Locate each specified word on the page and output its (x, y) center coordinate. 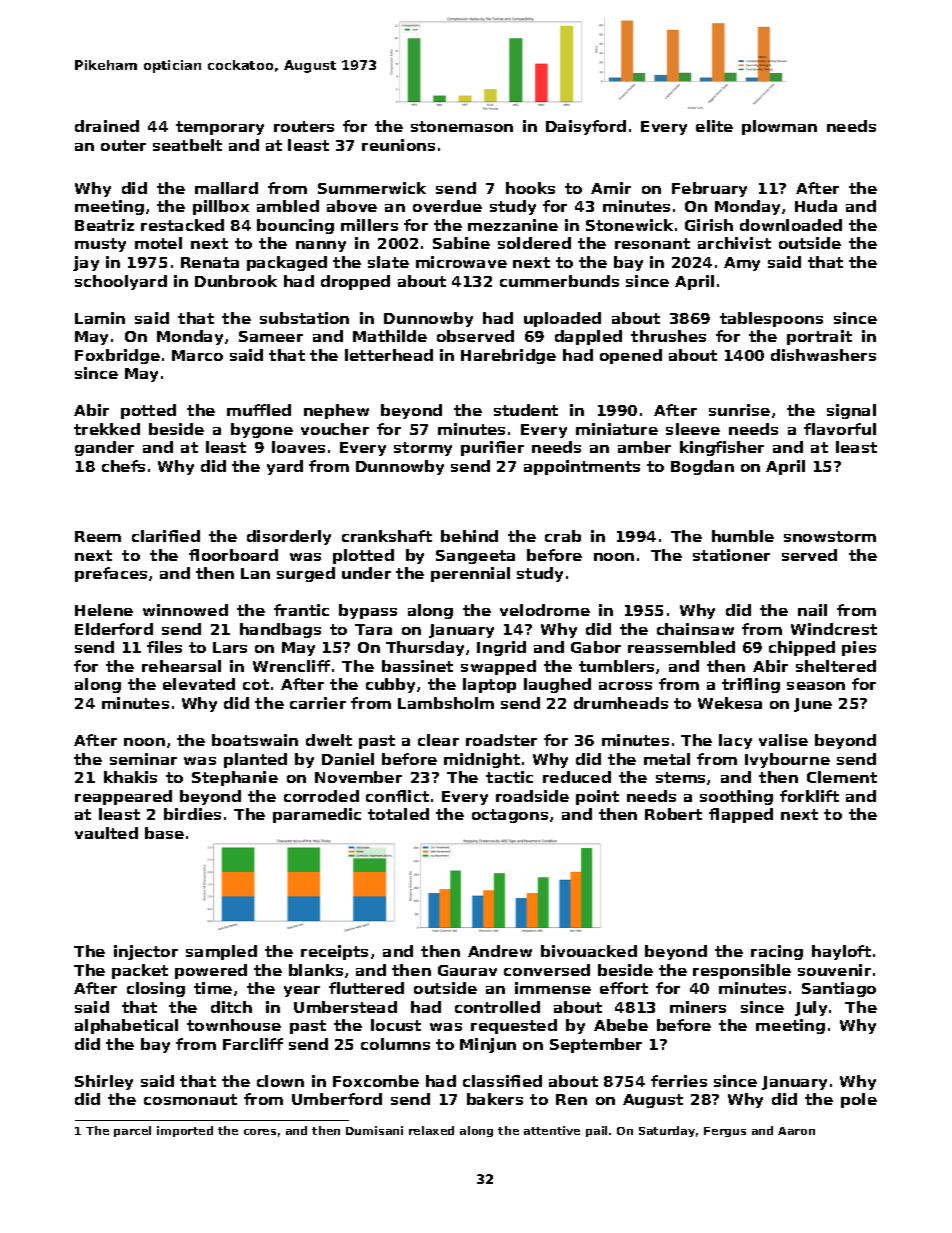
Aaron (796, 1131)
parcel (132, 1131)
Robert (673, 814)
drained (107, 126)
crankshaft (387, 536)
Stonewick (629, 225)
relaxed (431, 1130)
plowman (779, 127)
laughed (557, 685)
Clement (842, 777)
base (164, 833)
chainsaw (695, 629)
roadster (501, 740)
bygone (262, 430)
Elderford (114, 629)
